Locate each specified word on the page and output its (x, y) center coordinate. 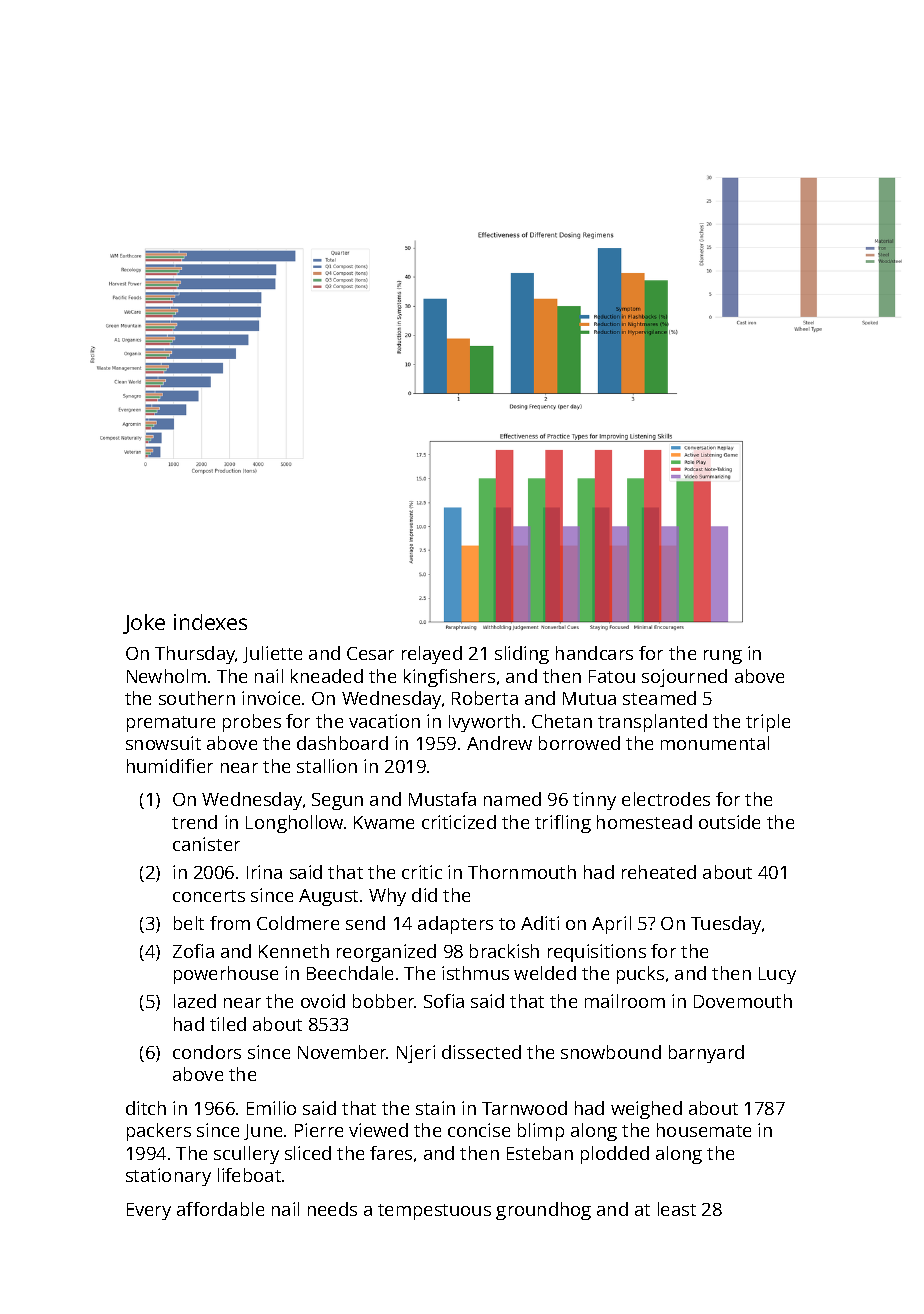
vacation (384, 721)
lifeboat (249, 1175)
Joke (144, 624)
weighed (646, 1110)
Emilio (271, 1108)
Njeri (416, 1054)
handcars (594, 653)
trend (194, 822)
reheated (659, 872)
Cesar (370, 653)
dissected (481, 1052)
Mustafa (442, 799)
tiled (228, 1024)
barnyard (706, 1054)
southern (197, 698)
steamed (659, 698)
